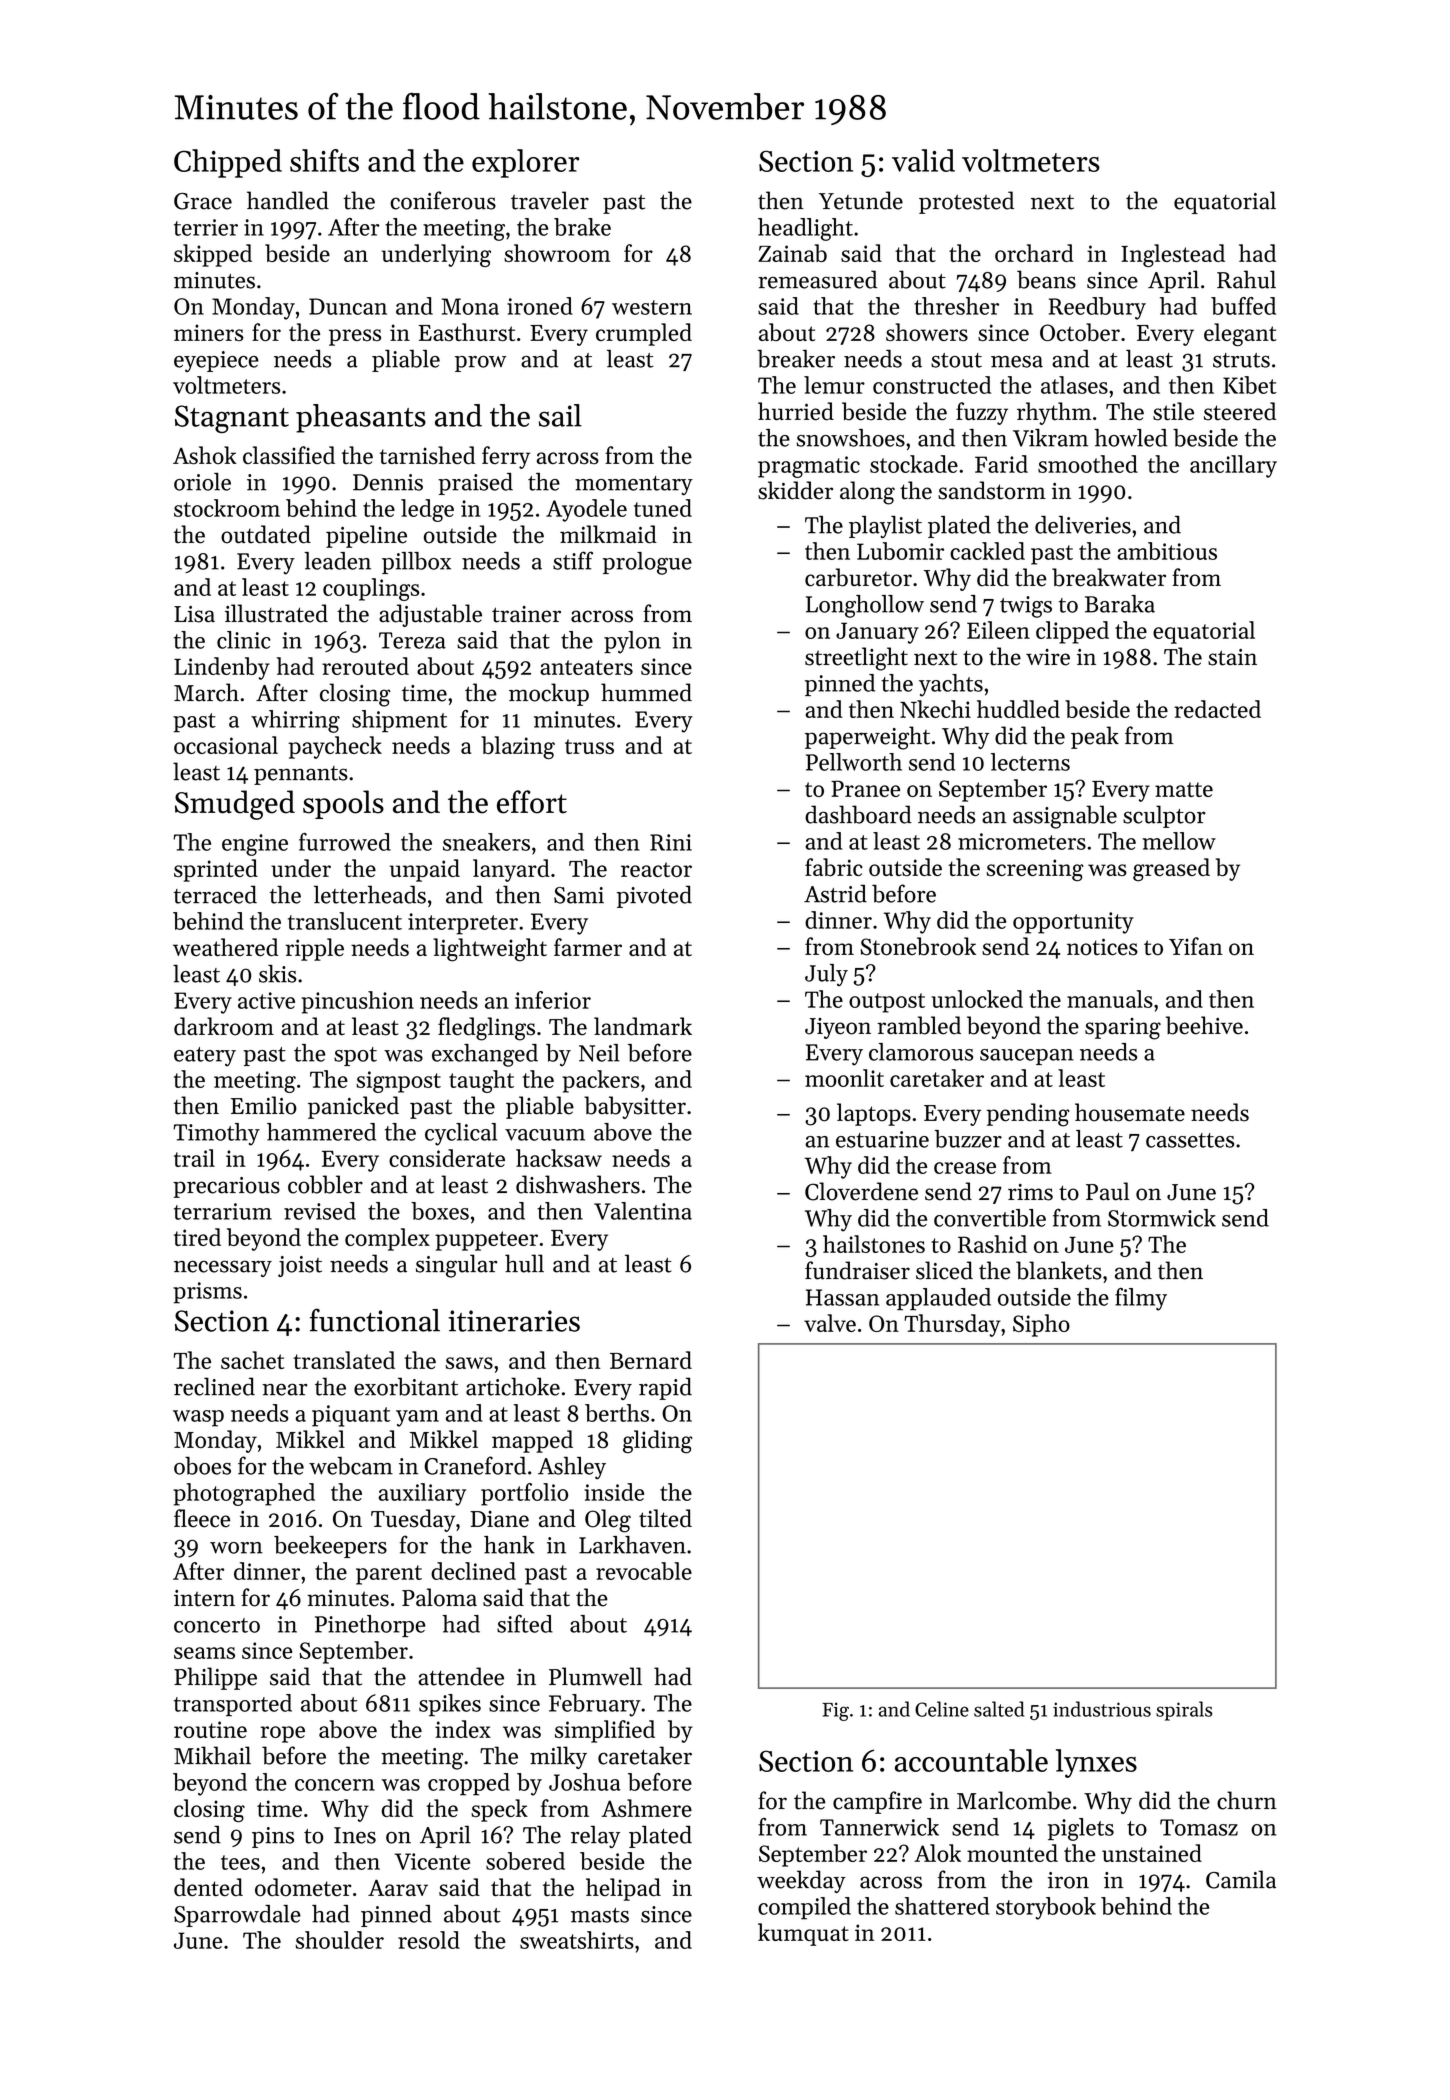 The width and height of the page is (1450, 2100). What do you see at coordinates (194, 1158) in the page?
I see `trail` at bounding box center [194, 1158].
